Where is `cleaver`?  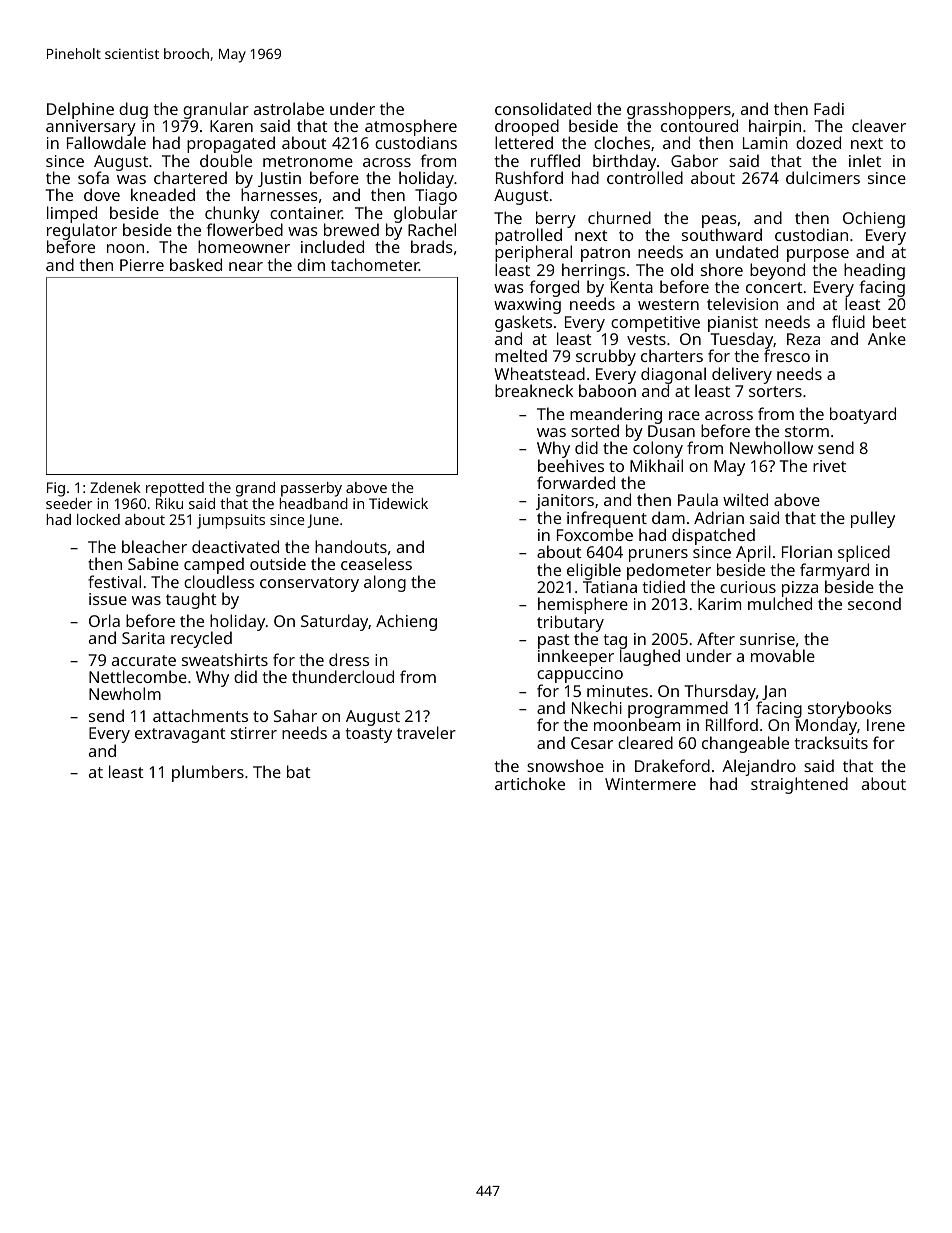
cleaver is located at coordinates (879, 125).
